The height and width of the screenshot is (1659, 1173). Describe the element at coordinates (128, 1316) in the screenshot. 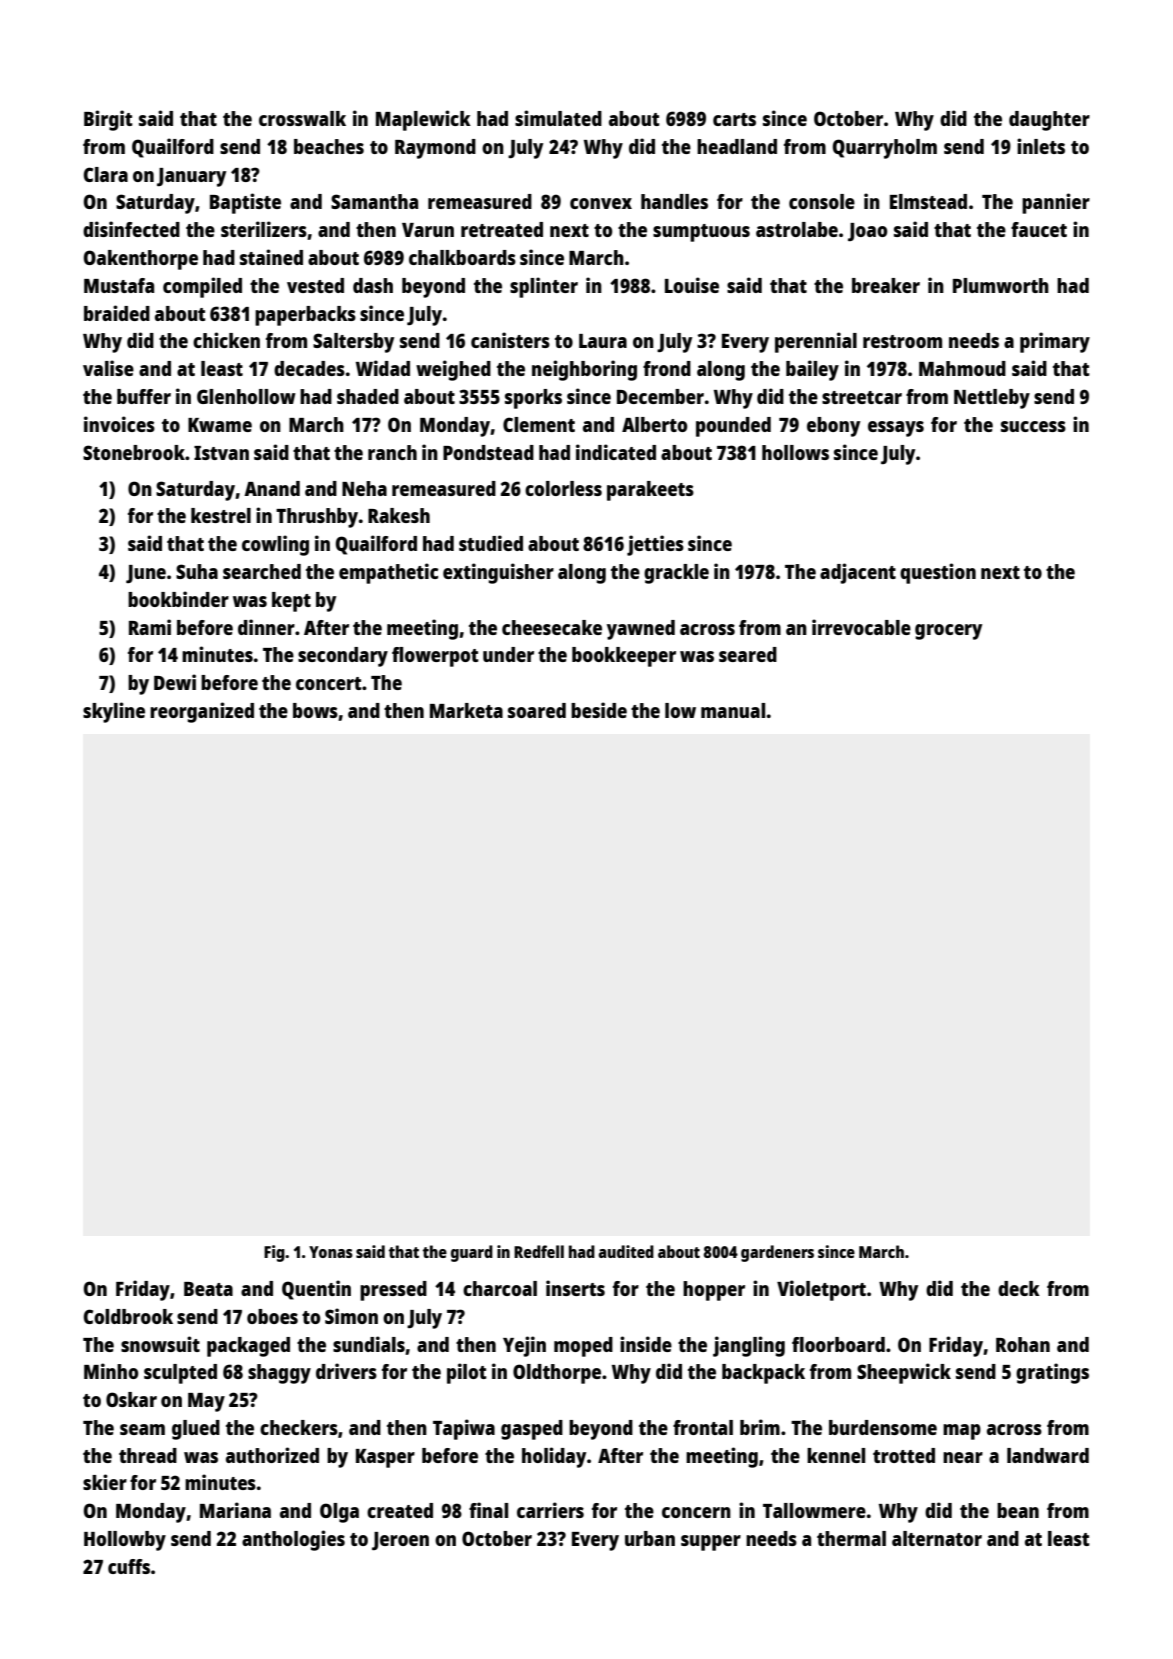

I see `Coldbrook` at that location.
